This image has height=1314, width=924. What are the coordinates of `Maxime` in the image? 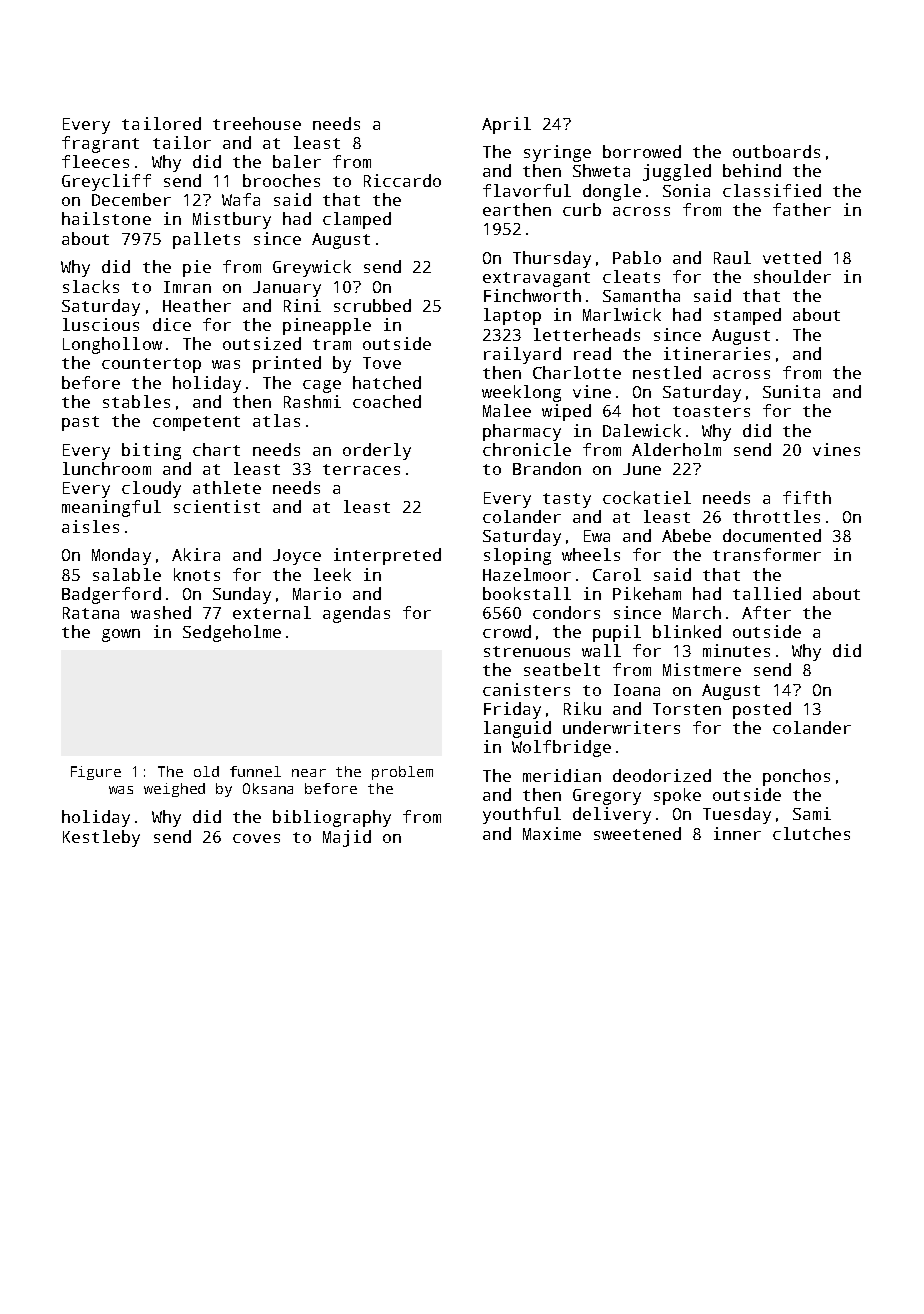 It's located at (552, 833).
